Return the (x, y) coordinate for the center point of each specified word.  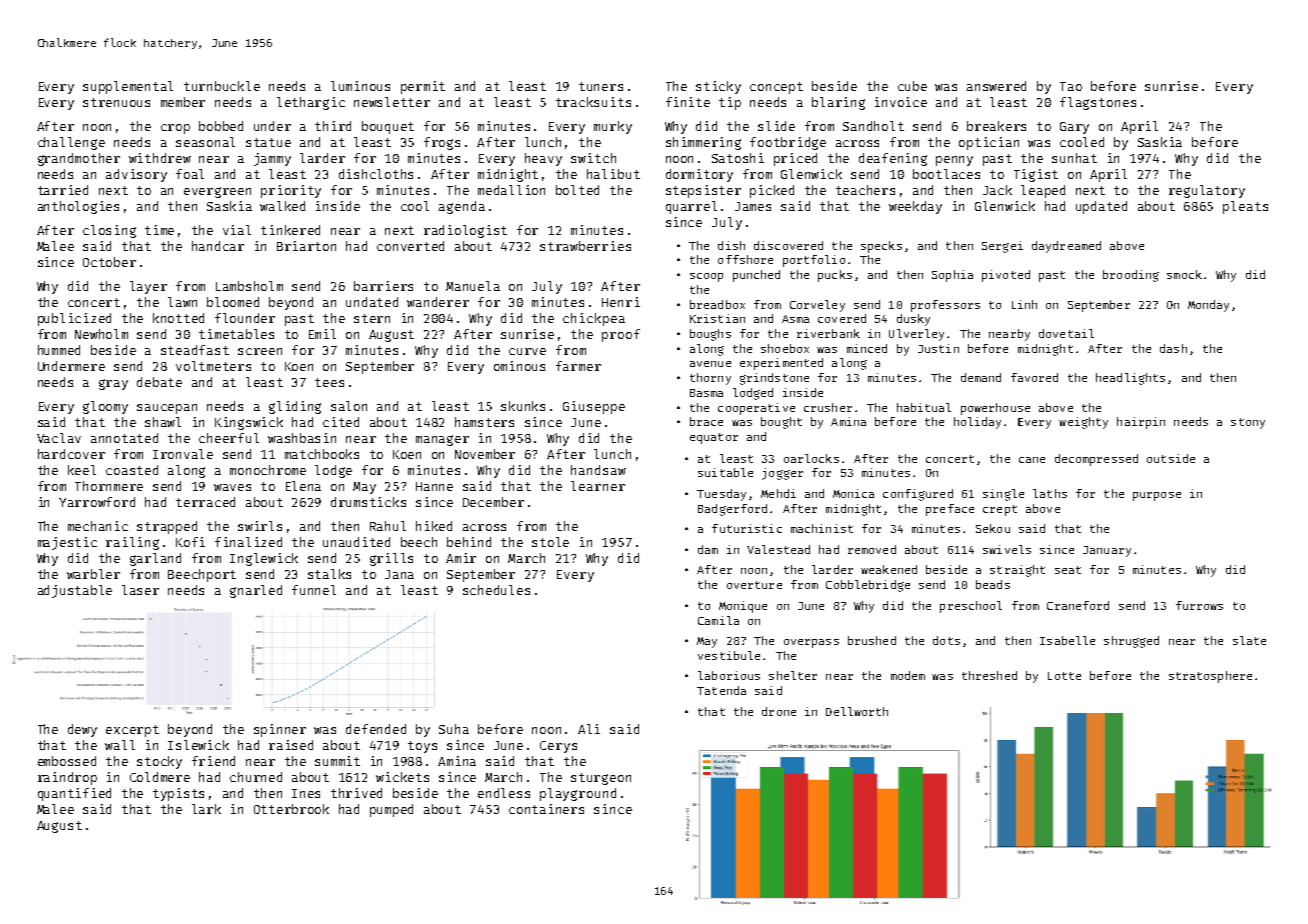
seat (1068, 570)
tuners (601, 86)
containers (546, 809)
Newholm (101, 334)
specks (881, 247)
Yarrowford (97, 502)
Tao (1071, 86)
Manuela (473, 286)
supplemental (128, 87)
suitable (725, 472)
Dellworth (857, 711)
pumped (391, 810)
